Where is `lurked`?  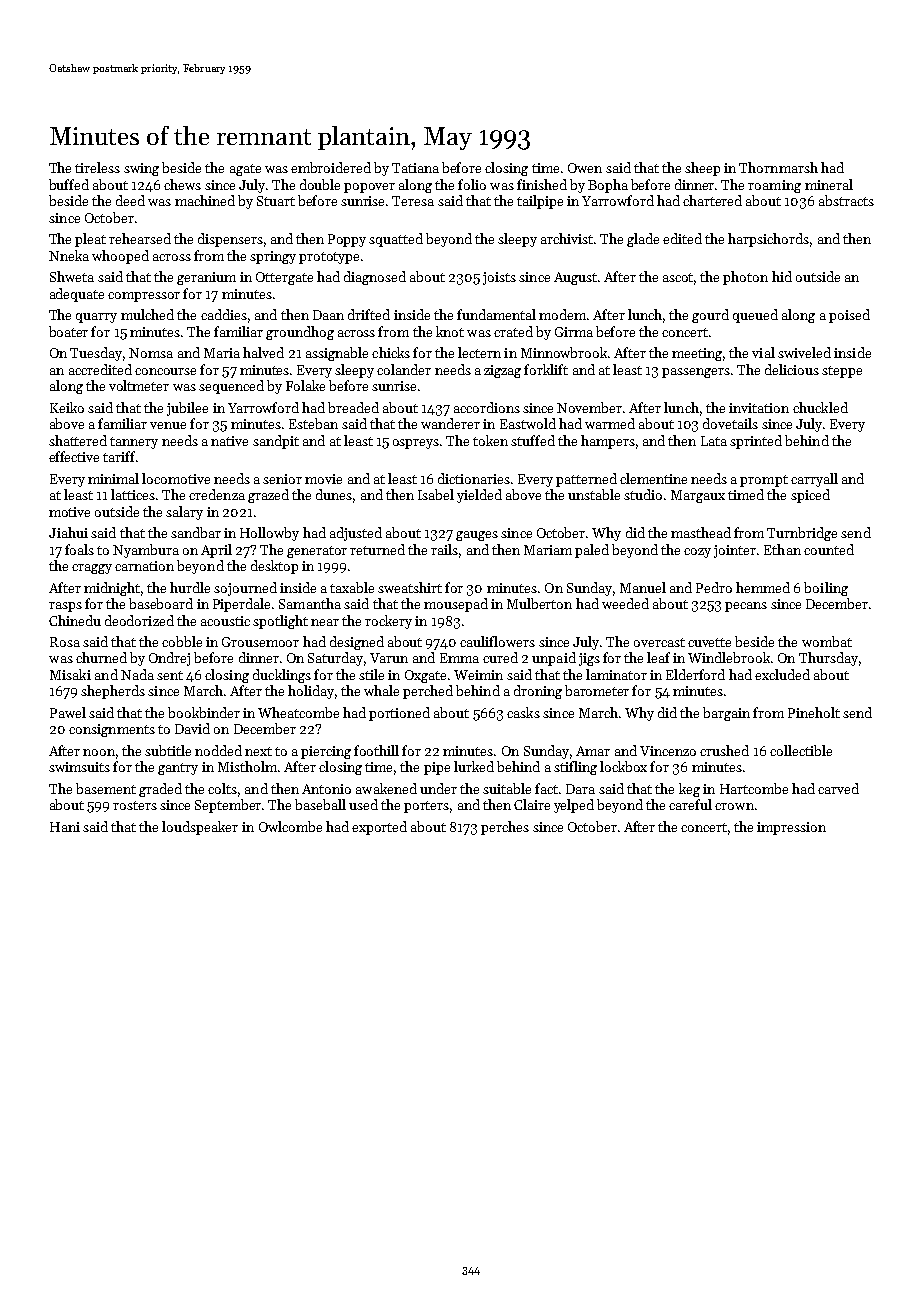
lurked is located at coordinates (474, 766).
